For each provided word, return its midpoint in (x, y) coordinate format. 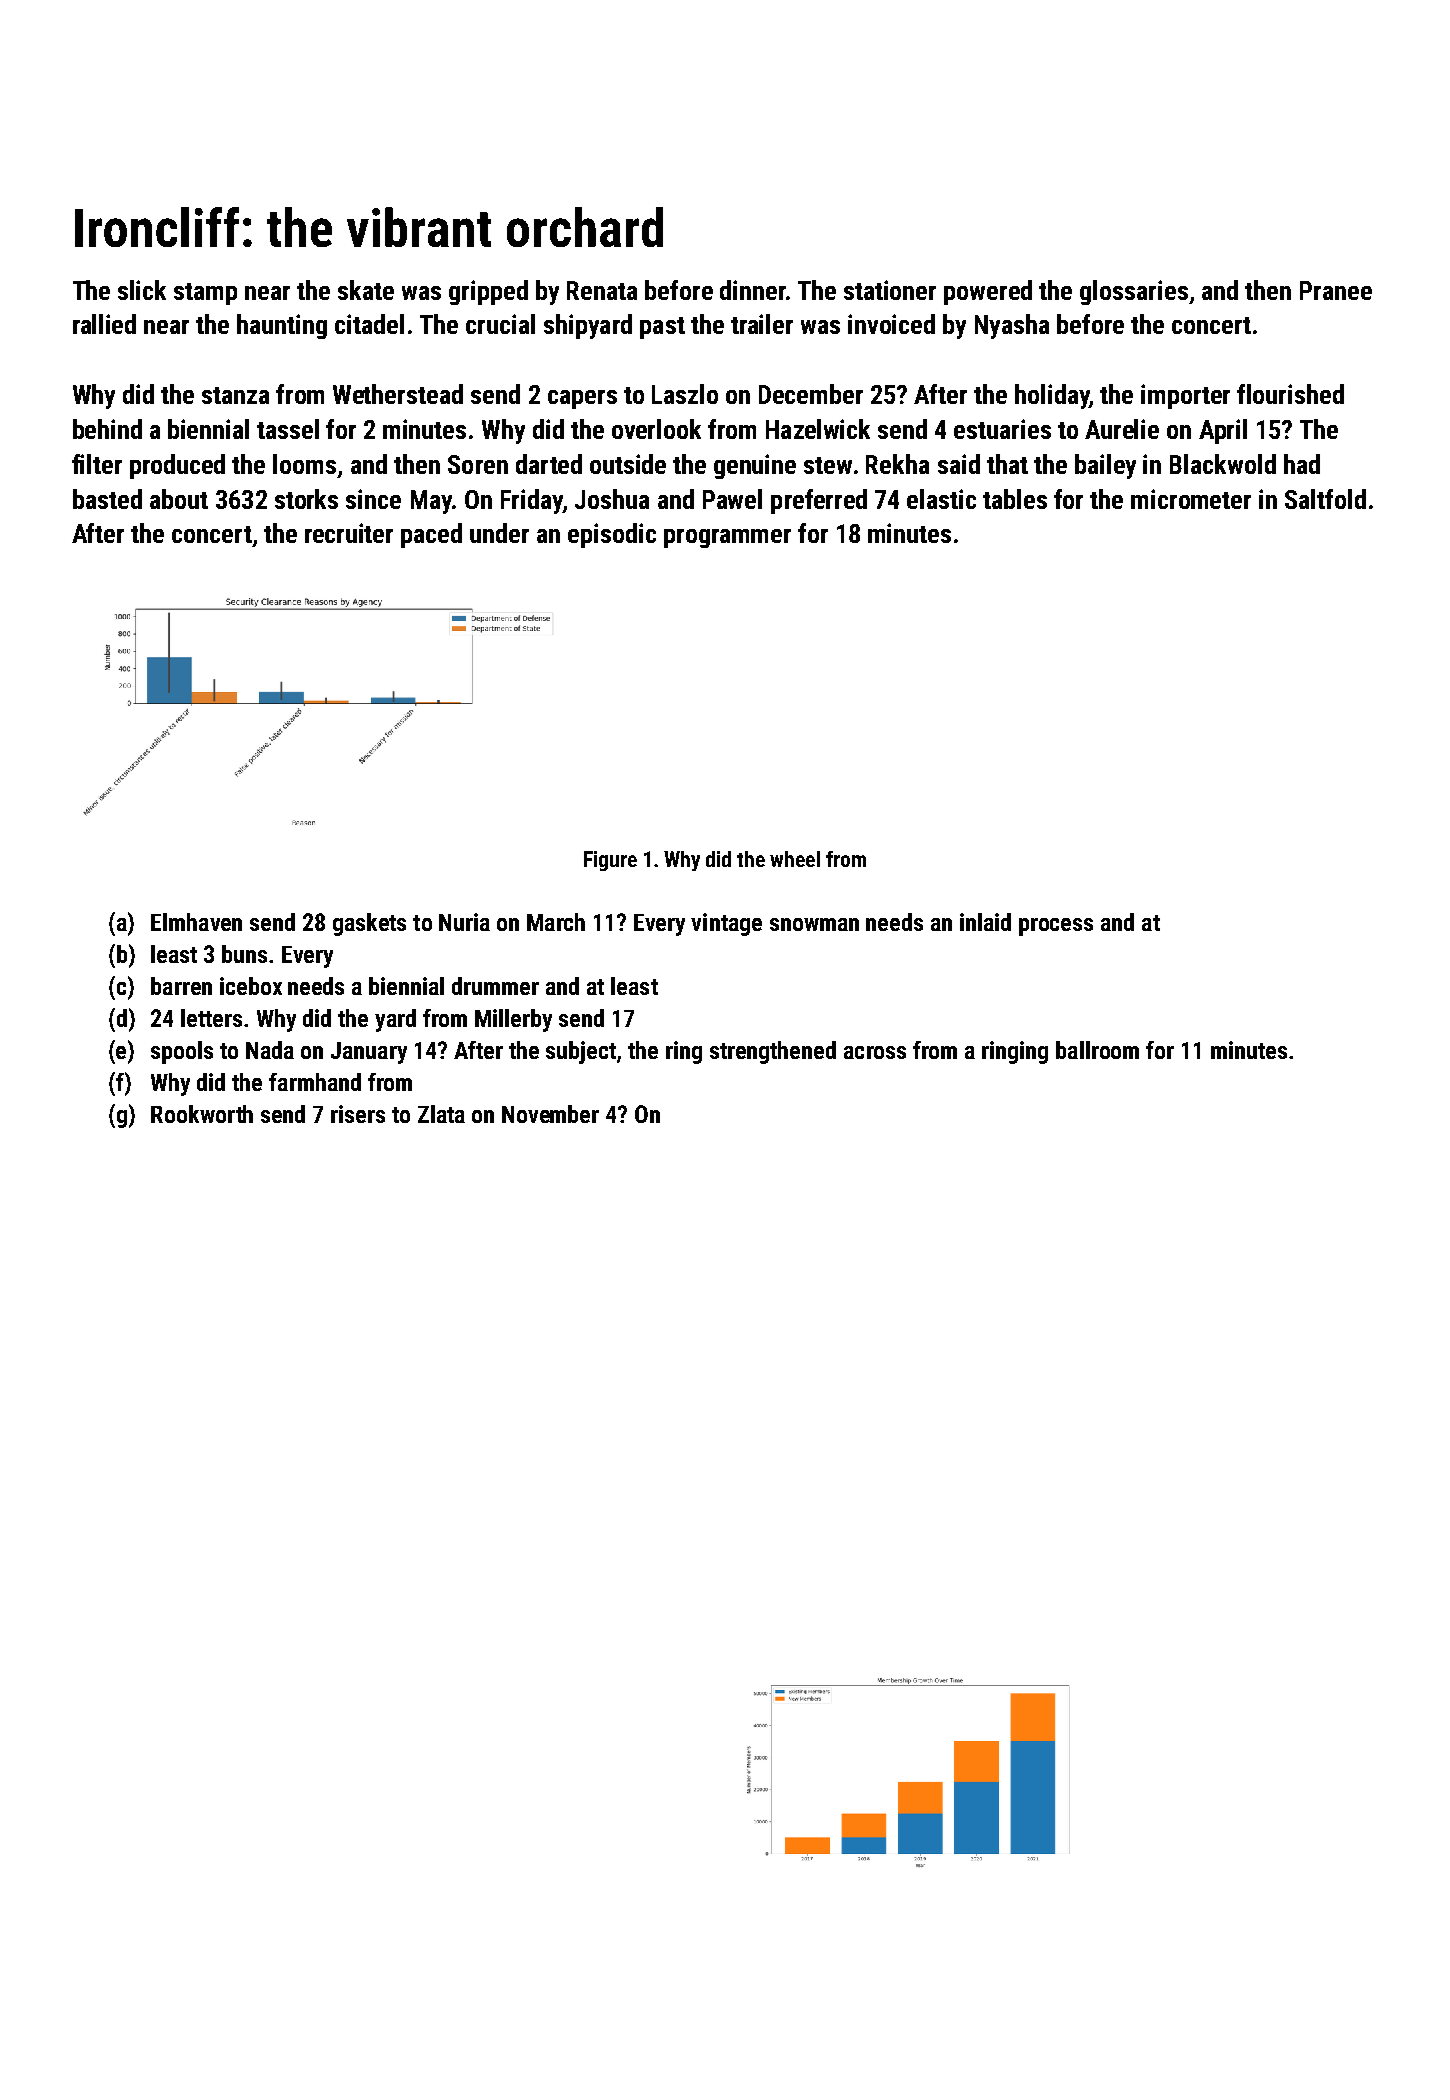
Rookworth (202, 1114)
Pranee (1336, 290)
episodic (612, 535)
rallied (104, 324)
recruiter (349, 533)
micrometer (1191, 499)
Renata (602, 290)
